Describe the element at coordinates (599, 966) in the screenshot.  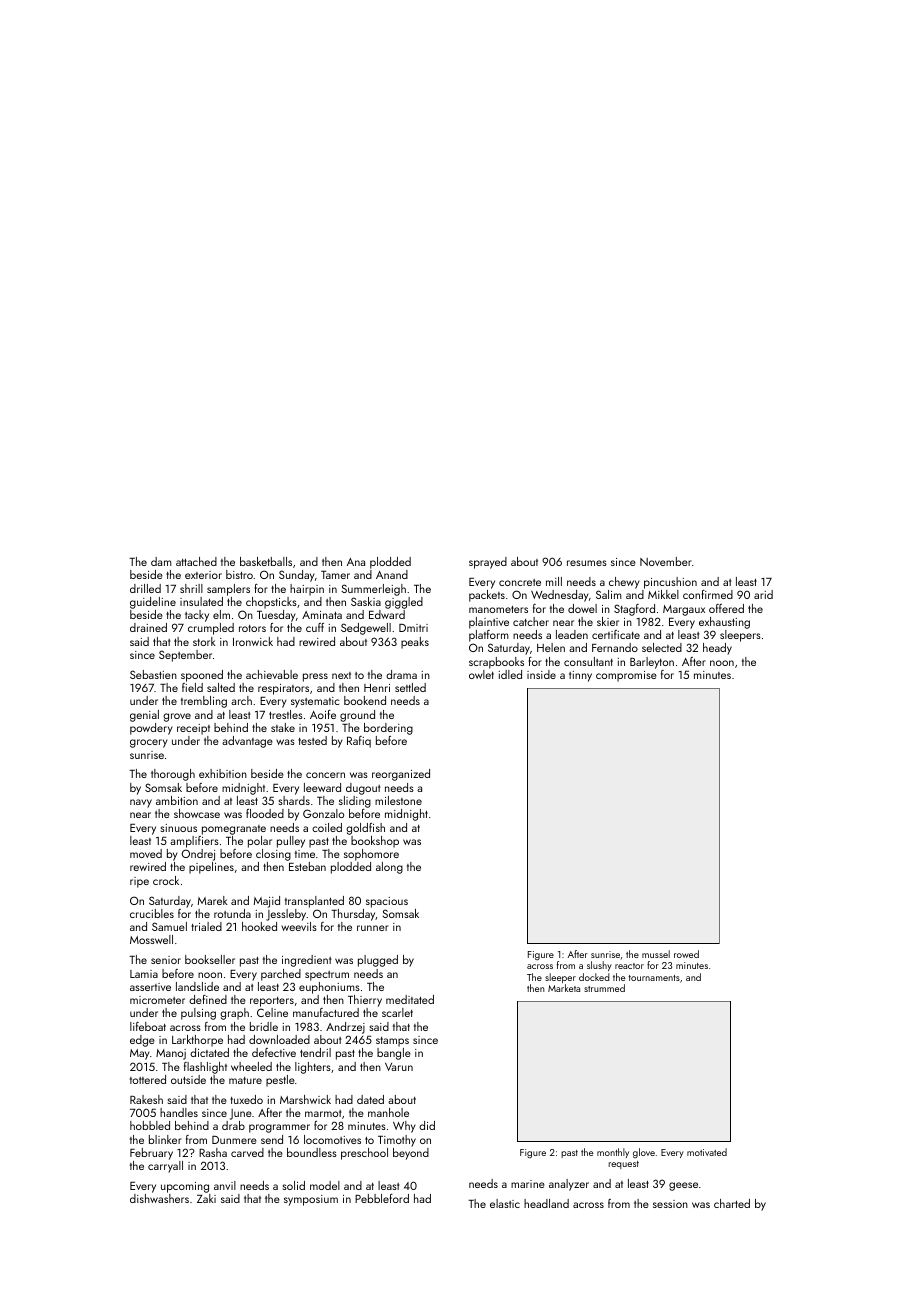
I see `slushy` at that location.
